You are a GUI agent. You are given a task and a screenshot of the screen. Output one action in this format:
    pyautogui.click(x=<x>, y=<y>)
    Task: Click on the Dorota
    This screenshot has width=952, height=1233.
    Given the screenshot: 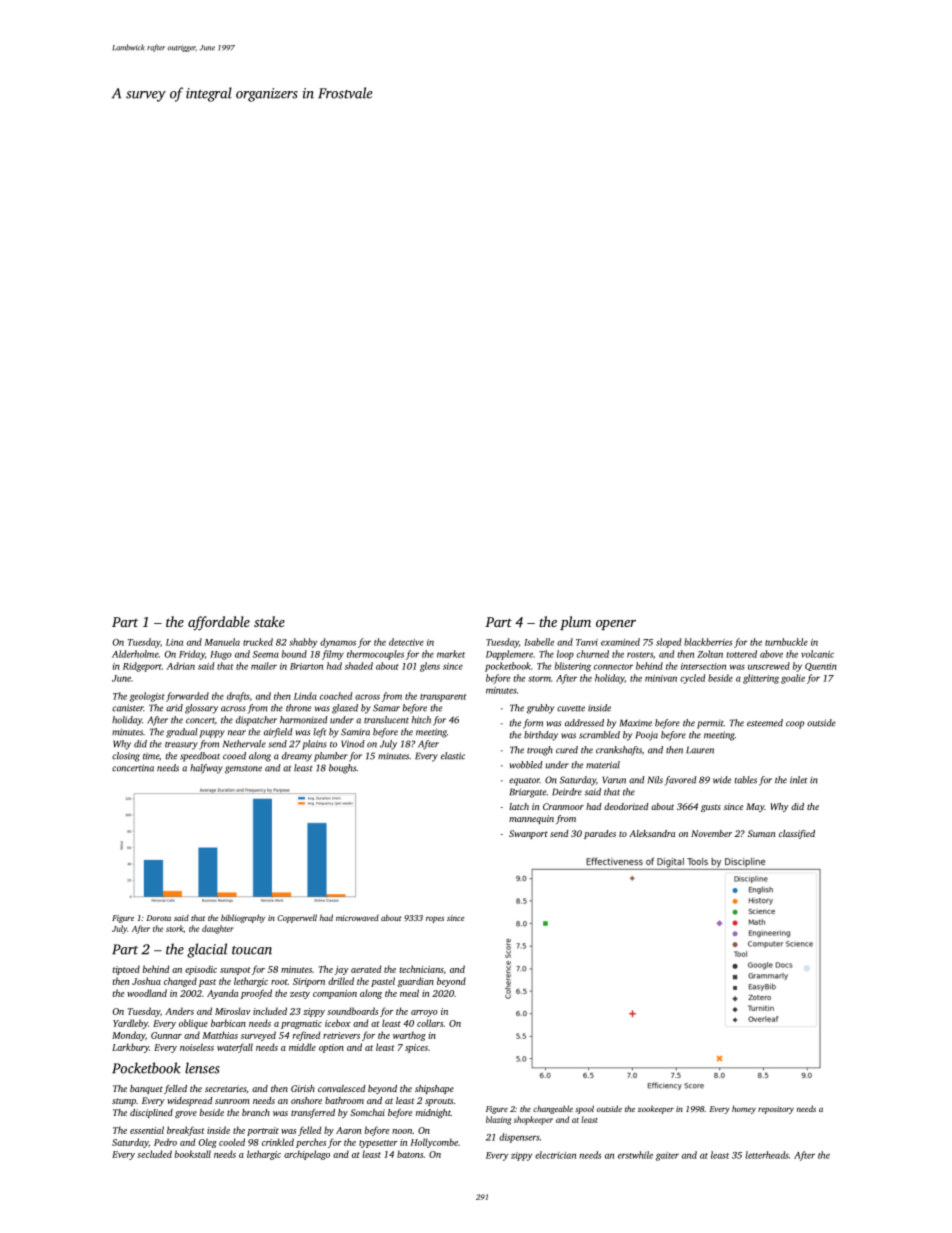 What is the action you would take?
    pyautogui.click(x=159, y=918)
